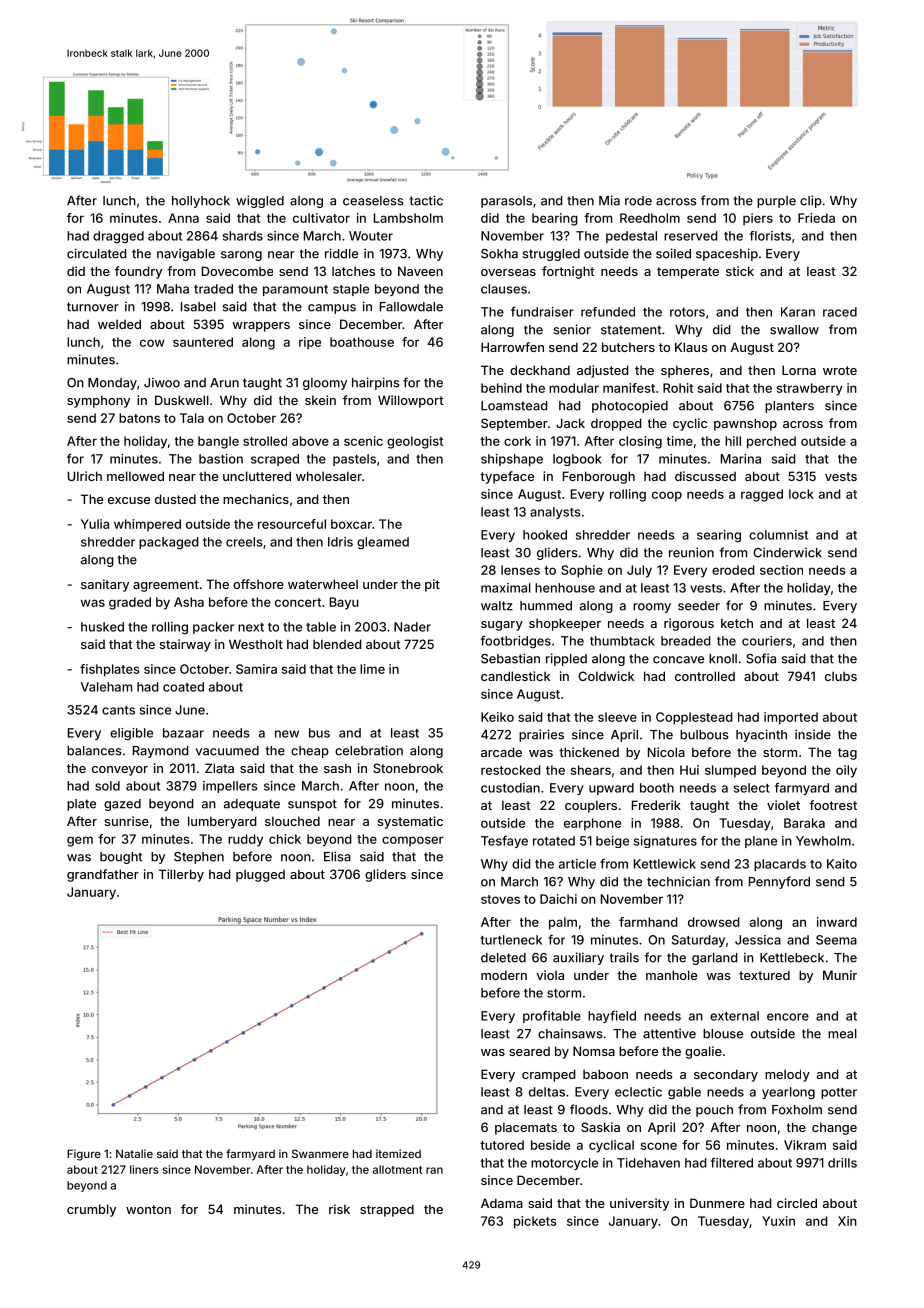  What do you see at coordinates (148, 1209) in the image?
I see `wonton` at bounding box center [148, 1209].
